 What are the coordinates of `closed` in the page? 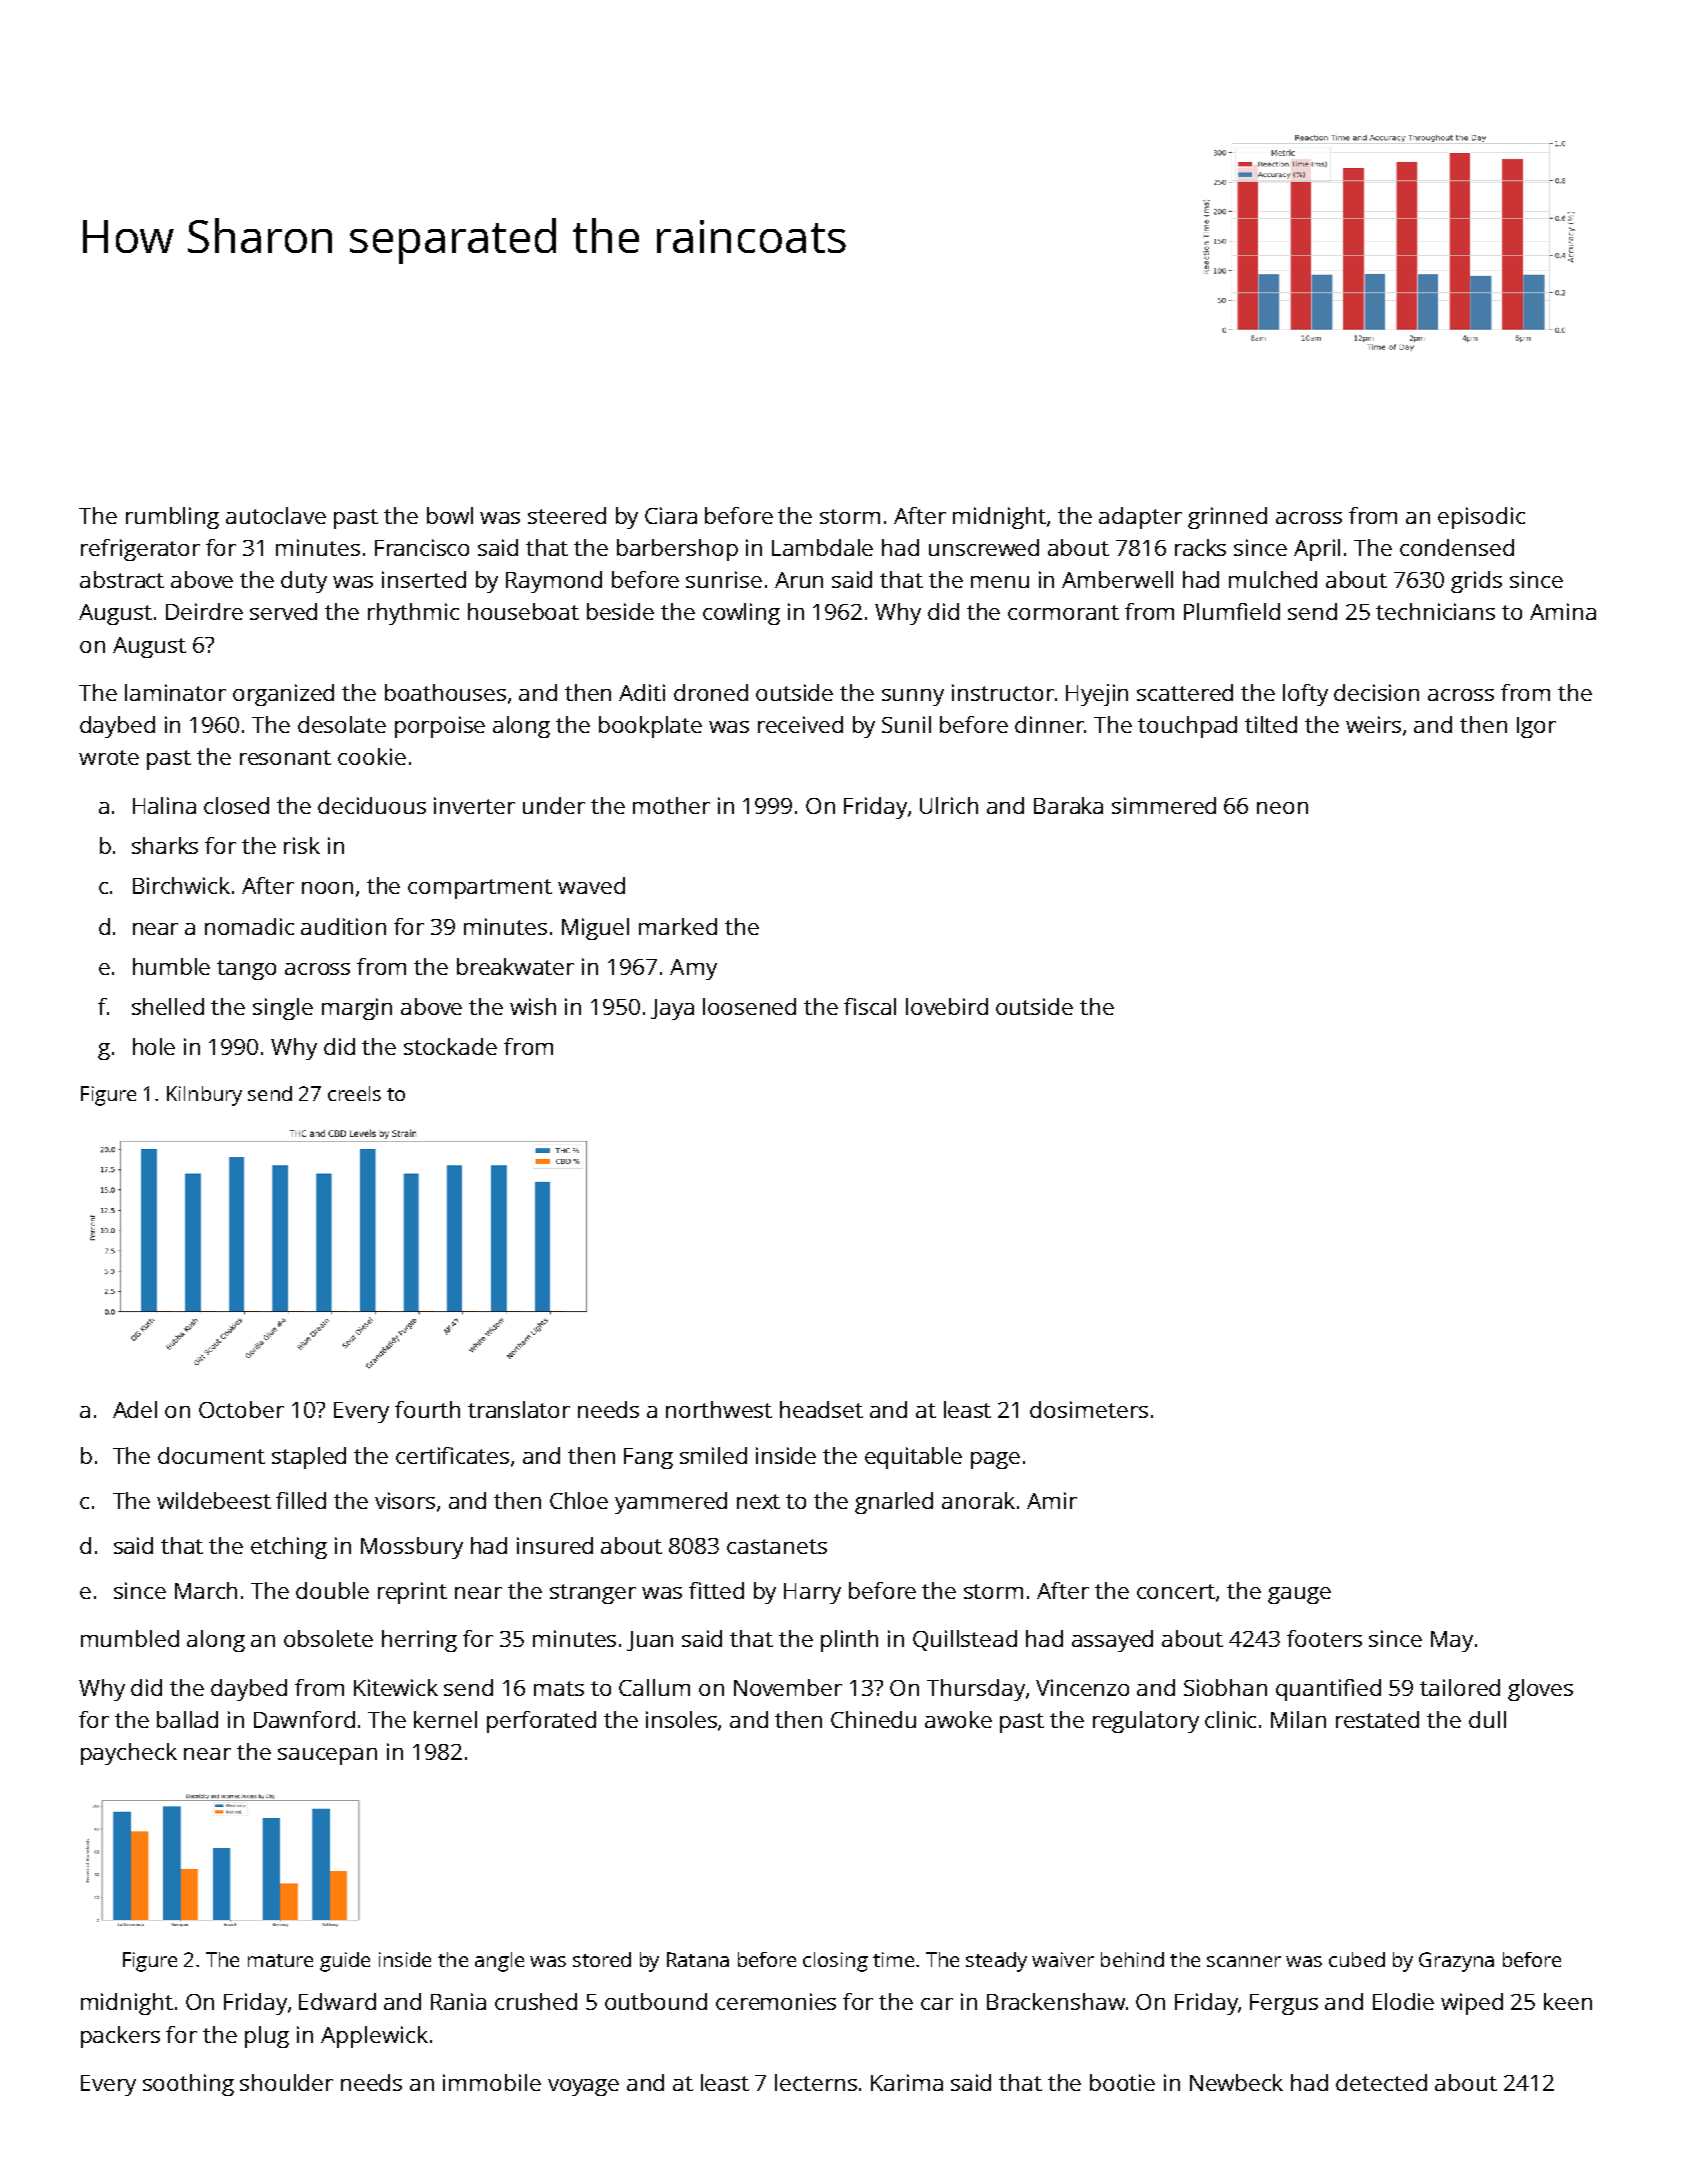 It's located at (236, 805).
